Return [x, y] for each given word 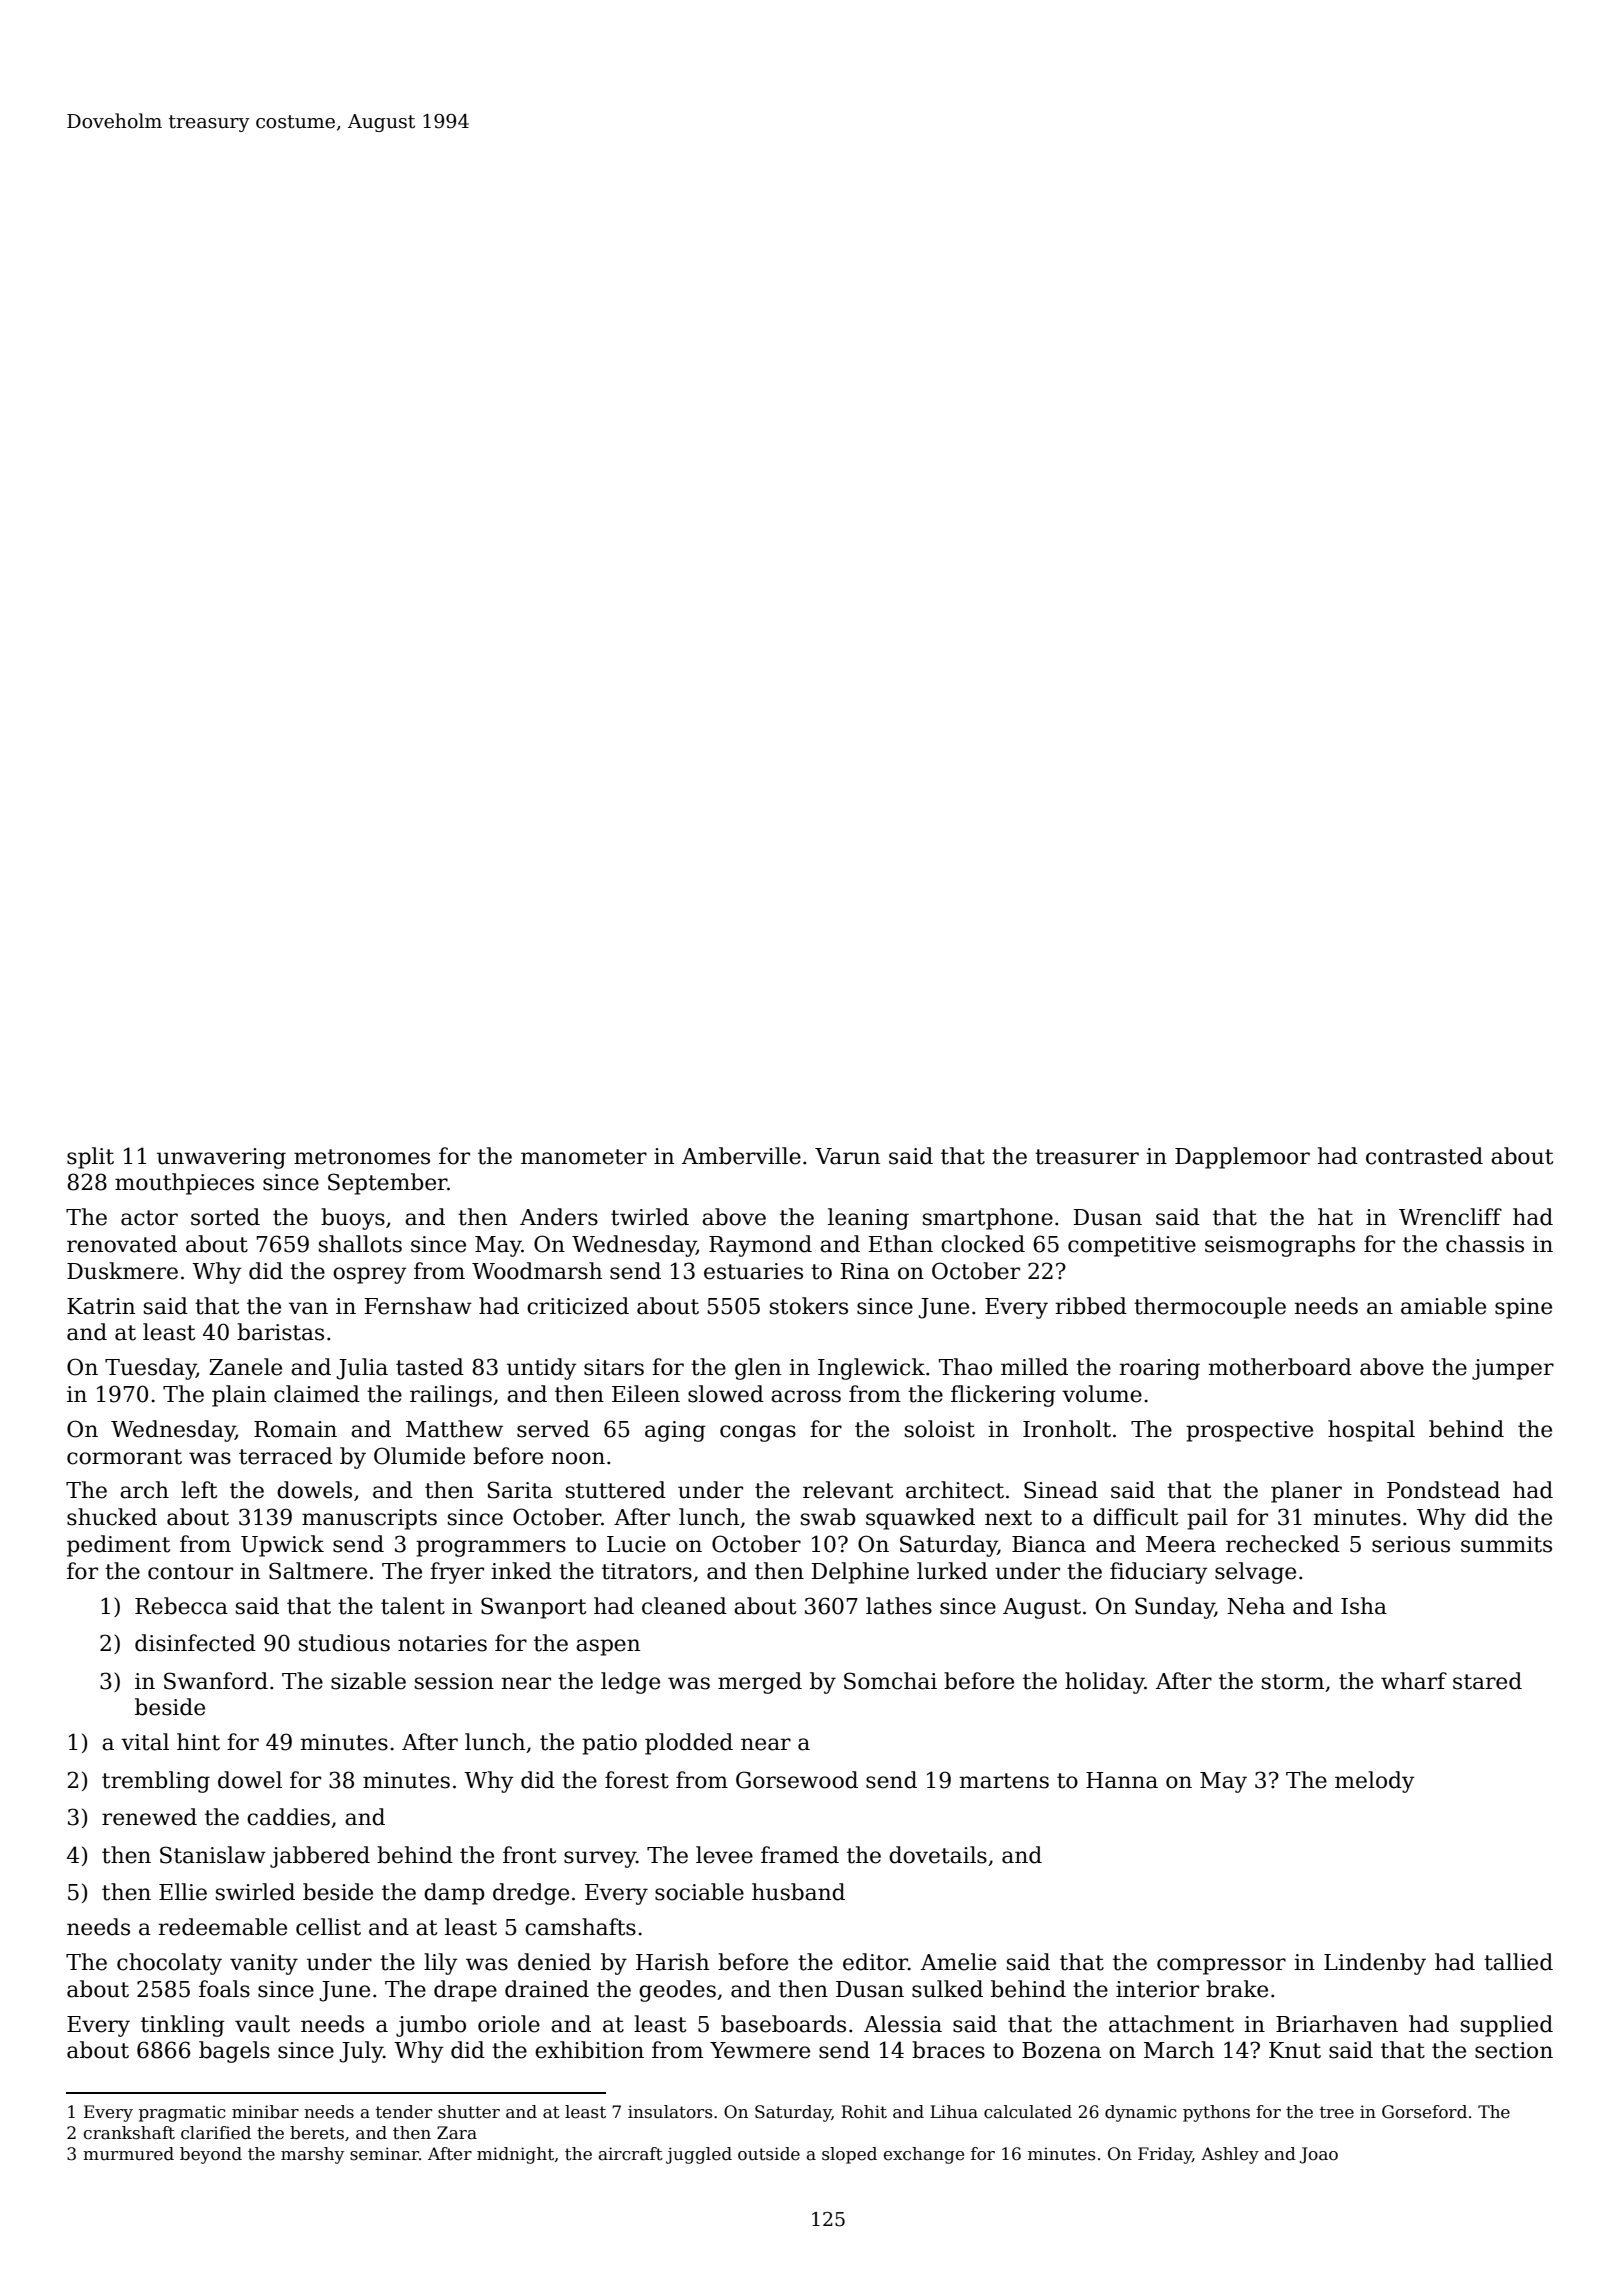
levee [724, 1855]
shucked [112, 1517]
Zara [457, 2133]
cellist [328, 1927]
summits [1506, 1544]
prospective [1249, 1431]
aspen [608, 1647]
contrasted [1424, 1156]
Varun [847, 1156]
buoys [353, 1219]
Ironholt [1067, 1429]
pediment [118, 1546]
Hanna [1122, 1780]
